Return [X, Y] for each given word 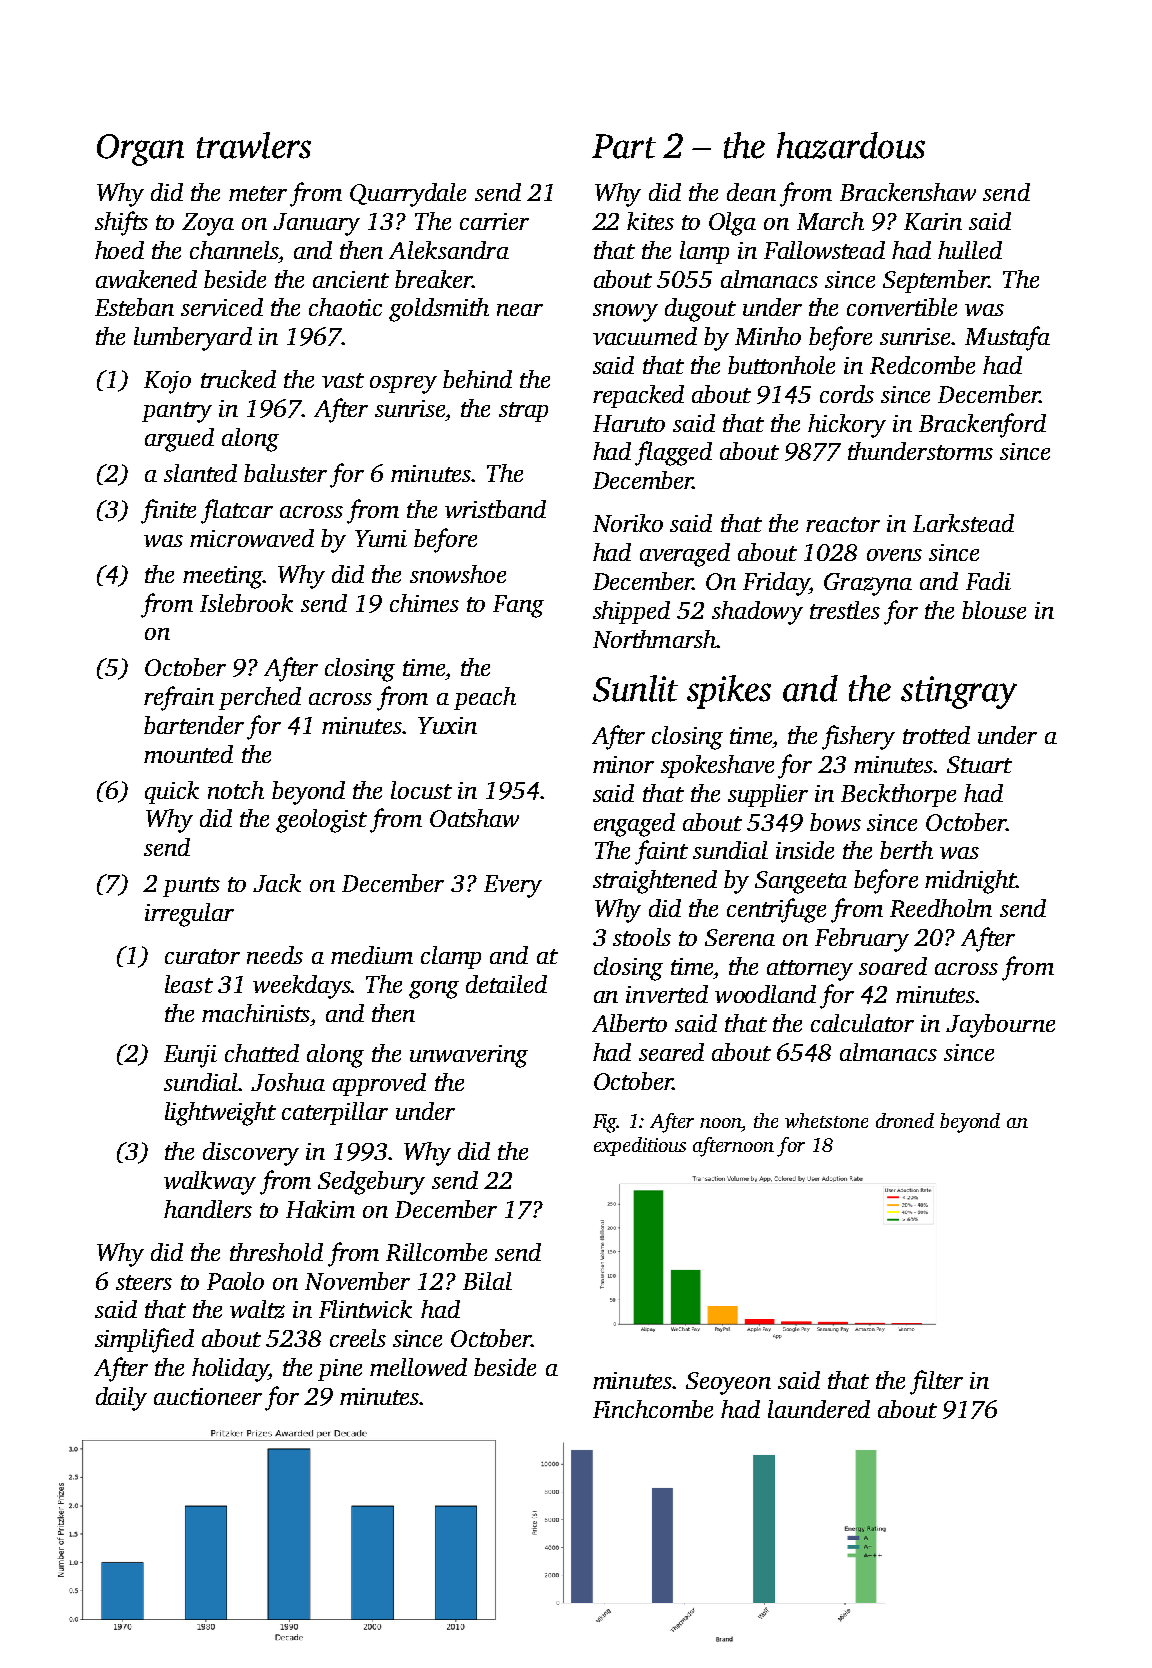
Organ [140, 150]
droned [905, 1120]
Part [624, 146]
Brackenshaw [908, 192]
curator [202, 956]
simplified [144, 1340]
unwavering [469, 1056]
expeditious [640, 1146]
